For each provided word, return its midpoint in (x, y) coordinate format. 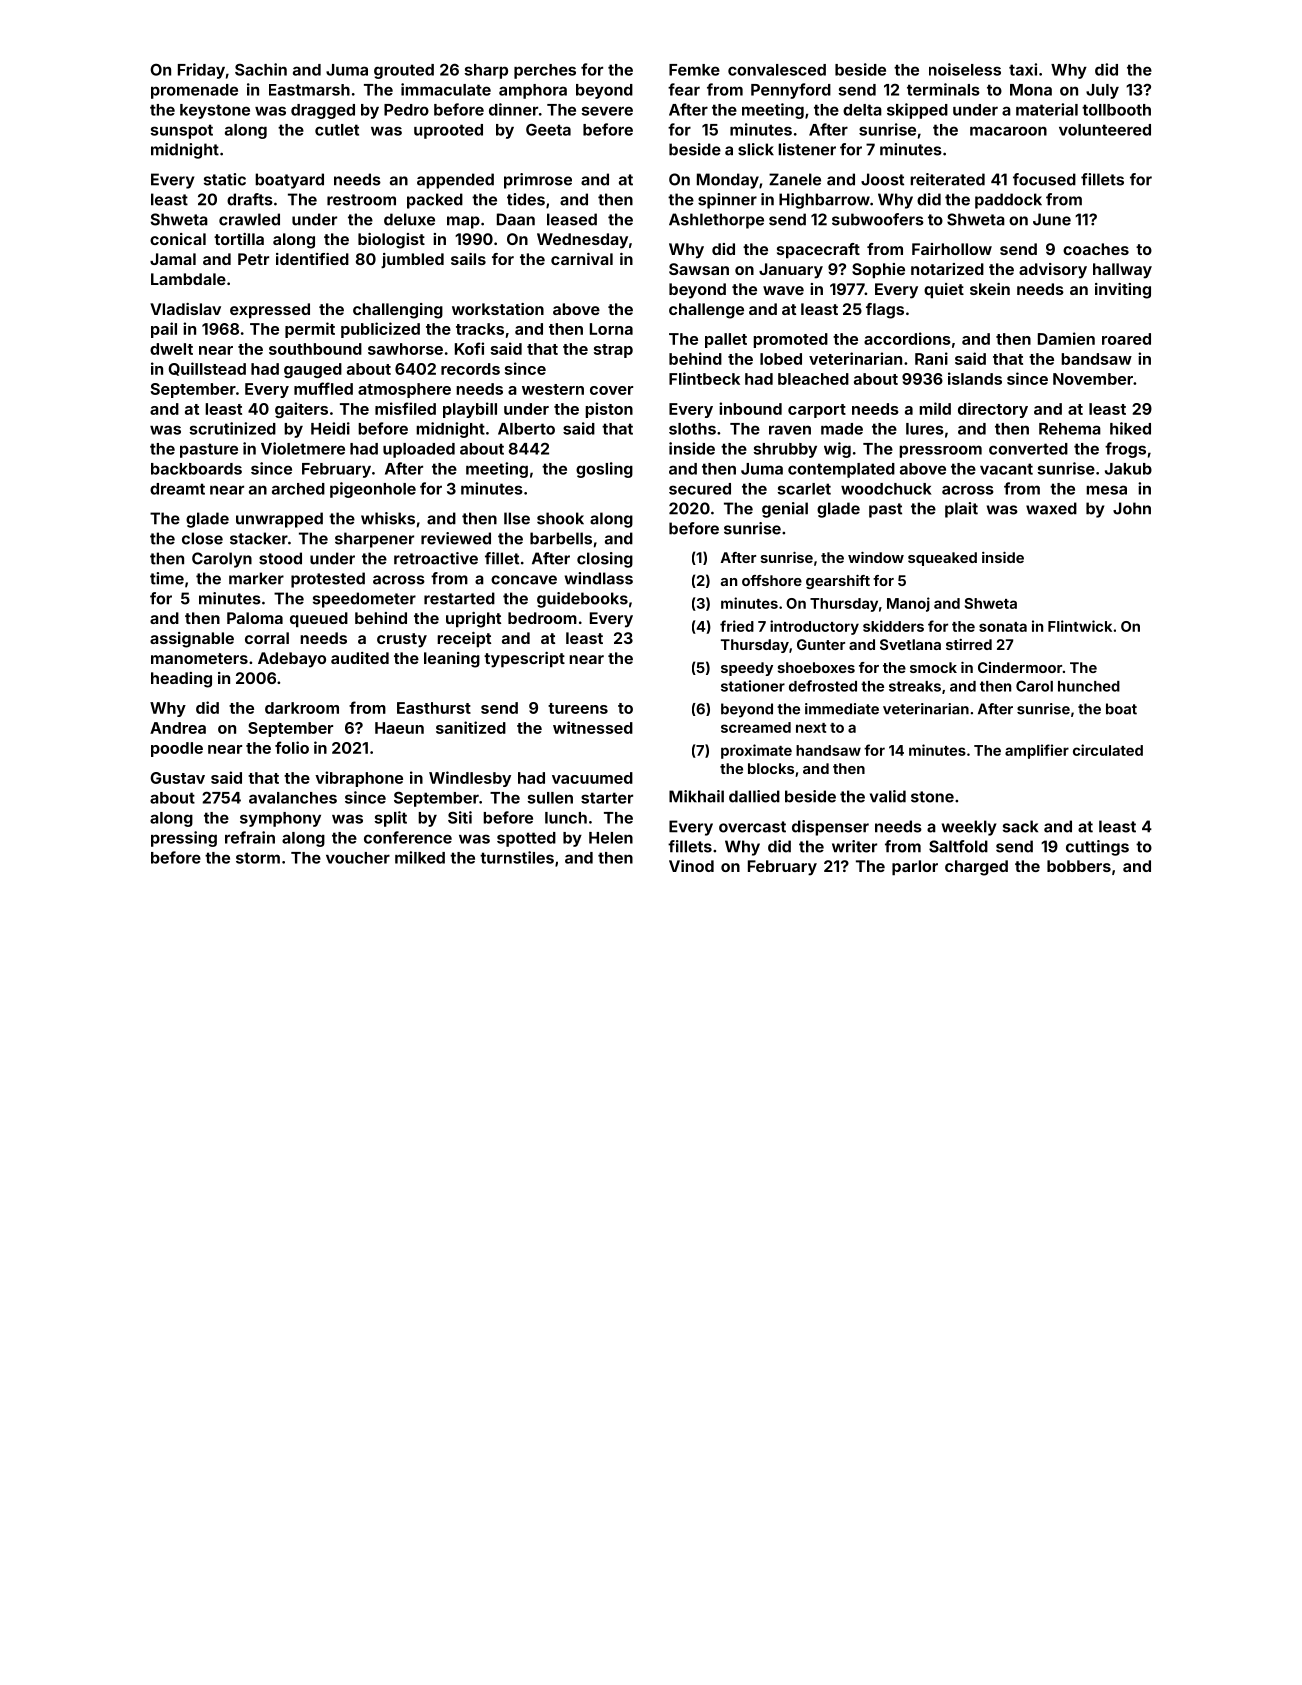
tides (526, 199)
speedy (747, 669)
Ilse (517, 518)
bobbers (1079, 866)
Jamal (173, 259)
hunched (1089, 686)
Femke (694, 70)
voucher (358, 858)
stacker (259, 538)
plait (961, 510)
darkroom (302, 708)
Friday (201, 71)
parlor (915, 868)
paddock (1008, 201)
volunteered (1105, 130)
